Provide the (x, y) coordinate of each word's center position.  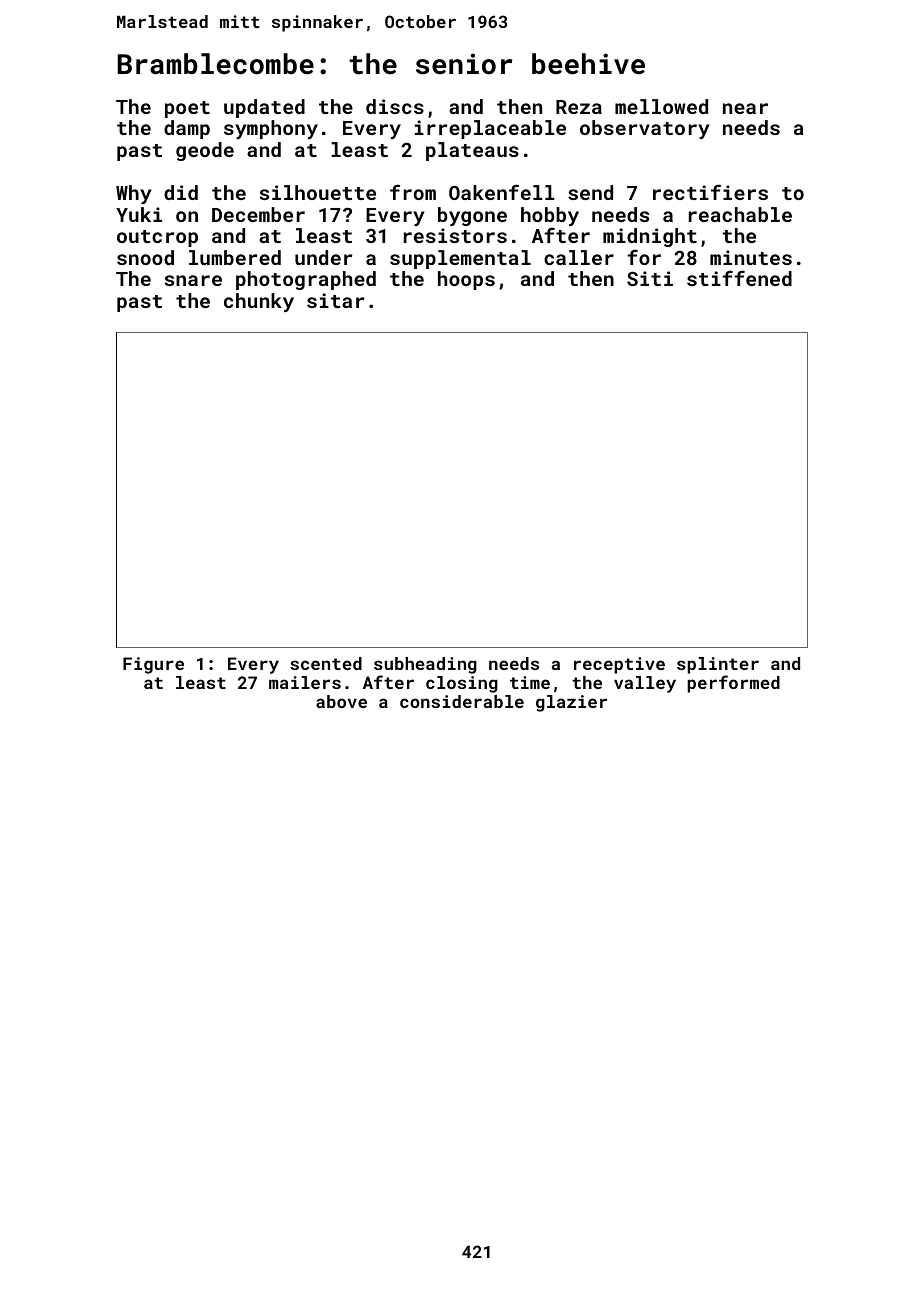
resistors (455, 235)
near (745, 108)
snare (193, 280)
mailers (305, 682)
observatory (644, 129)
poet (187, 109)
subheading (425, 665)
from (413, 192)
